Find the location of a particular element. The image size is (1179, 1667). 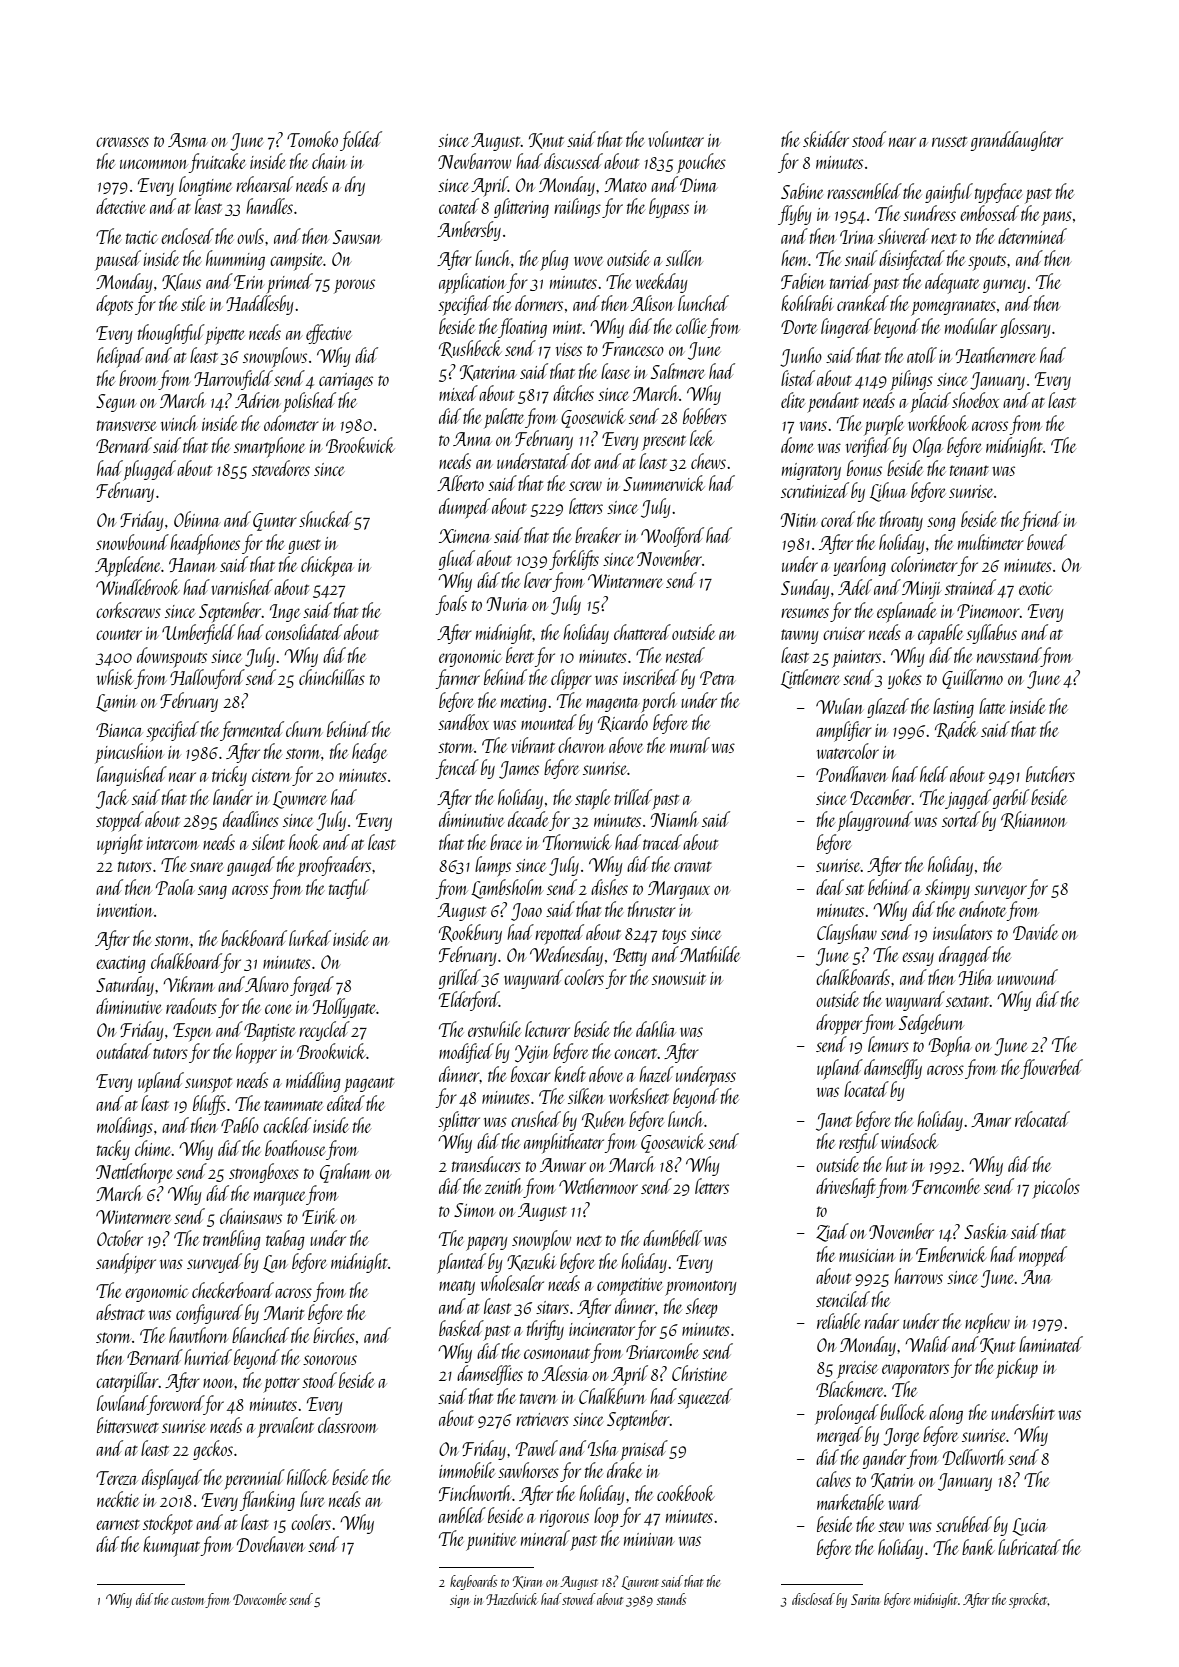

Vikram is located at coordinates (189, 984).
